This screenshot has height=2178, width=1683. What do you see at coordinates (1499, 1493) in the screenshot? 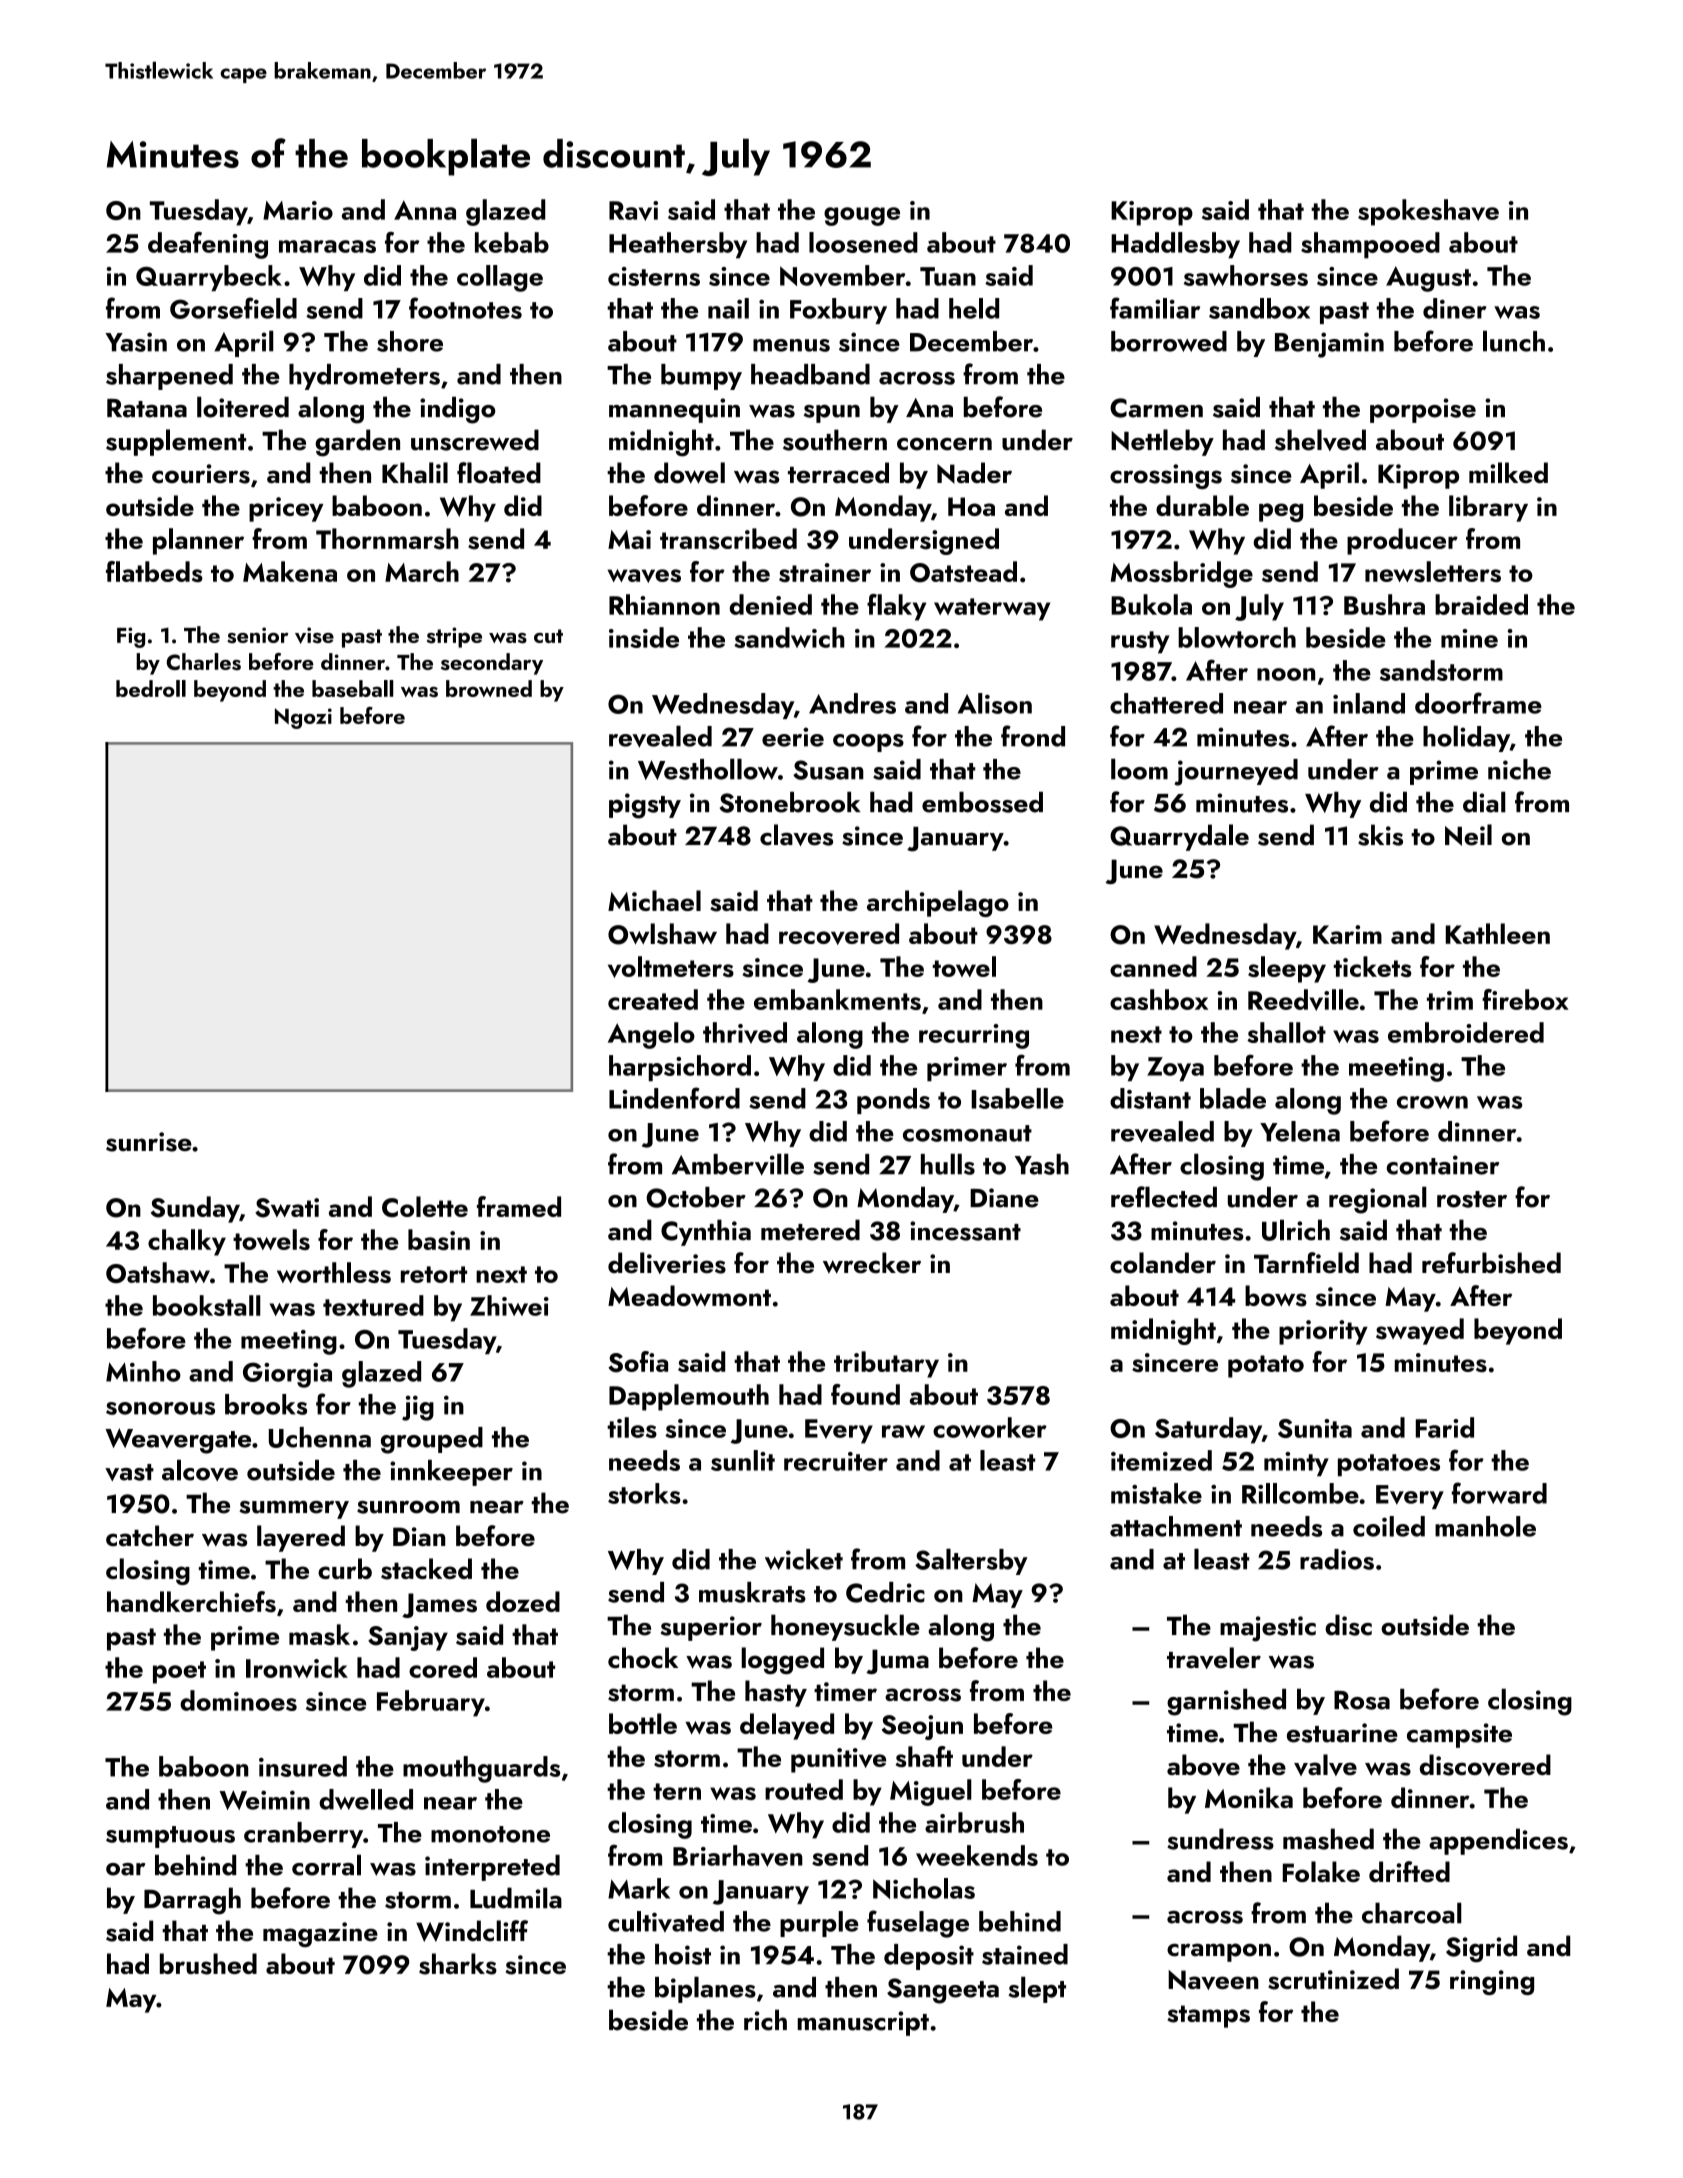
I see `forward` at bounding box center [1499, 1493].
